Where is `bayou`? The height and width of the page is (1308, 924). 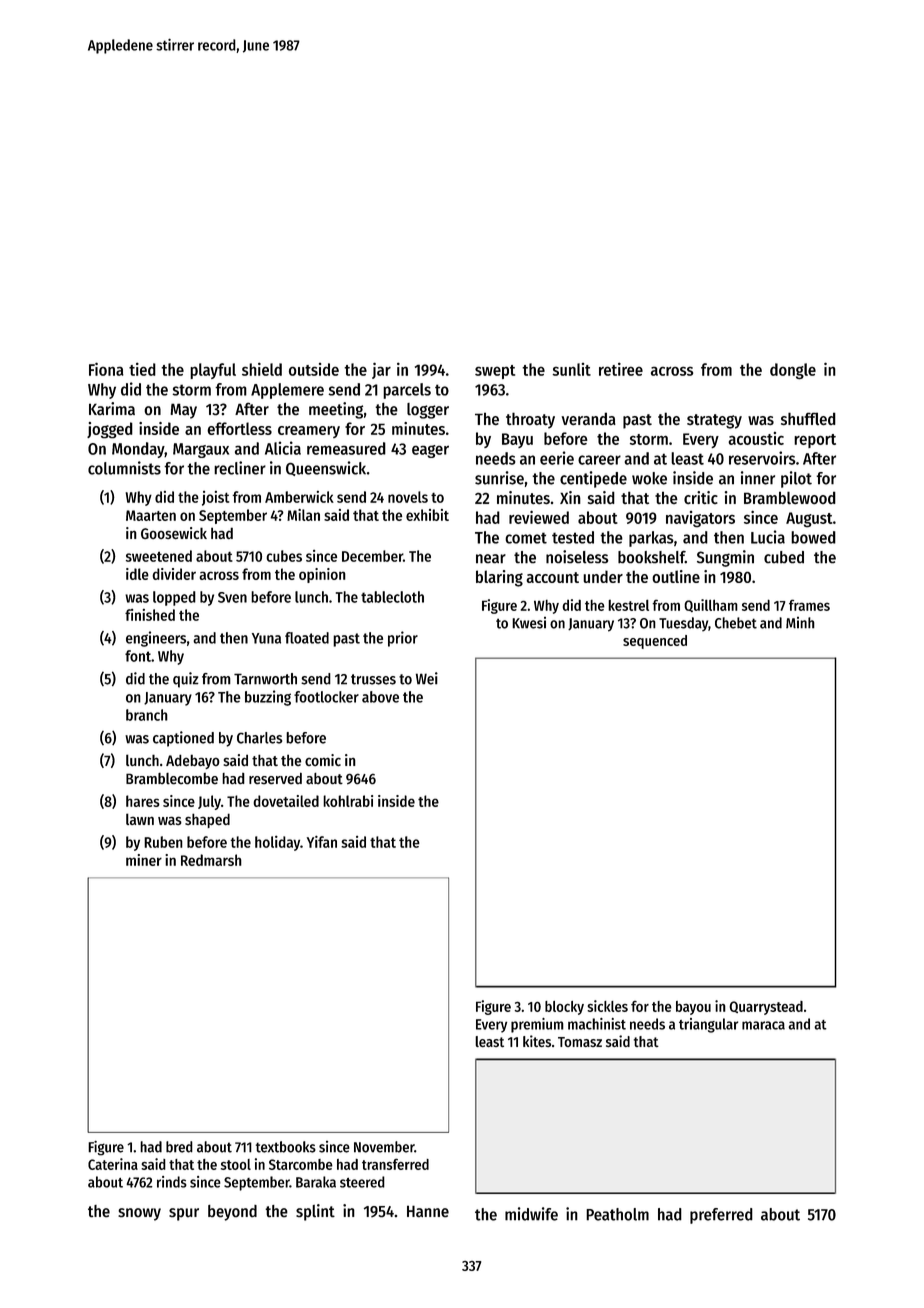
bayou is located at coordinates (693, 1008).
